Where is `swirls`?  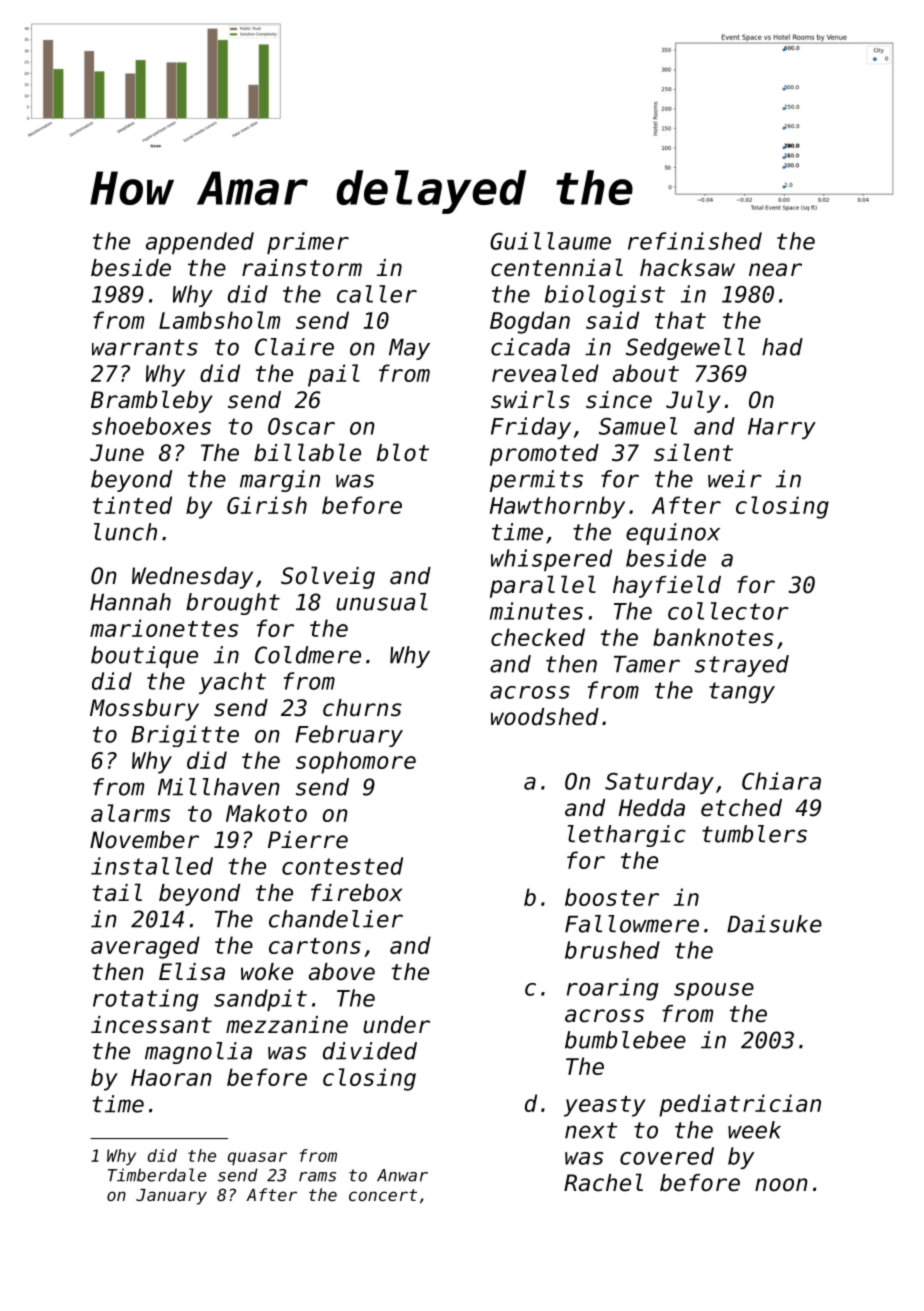
swirls is located at coordinates (530, 399).
